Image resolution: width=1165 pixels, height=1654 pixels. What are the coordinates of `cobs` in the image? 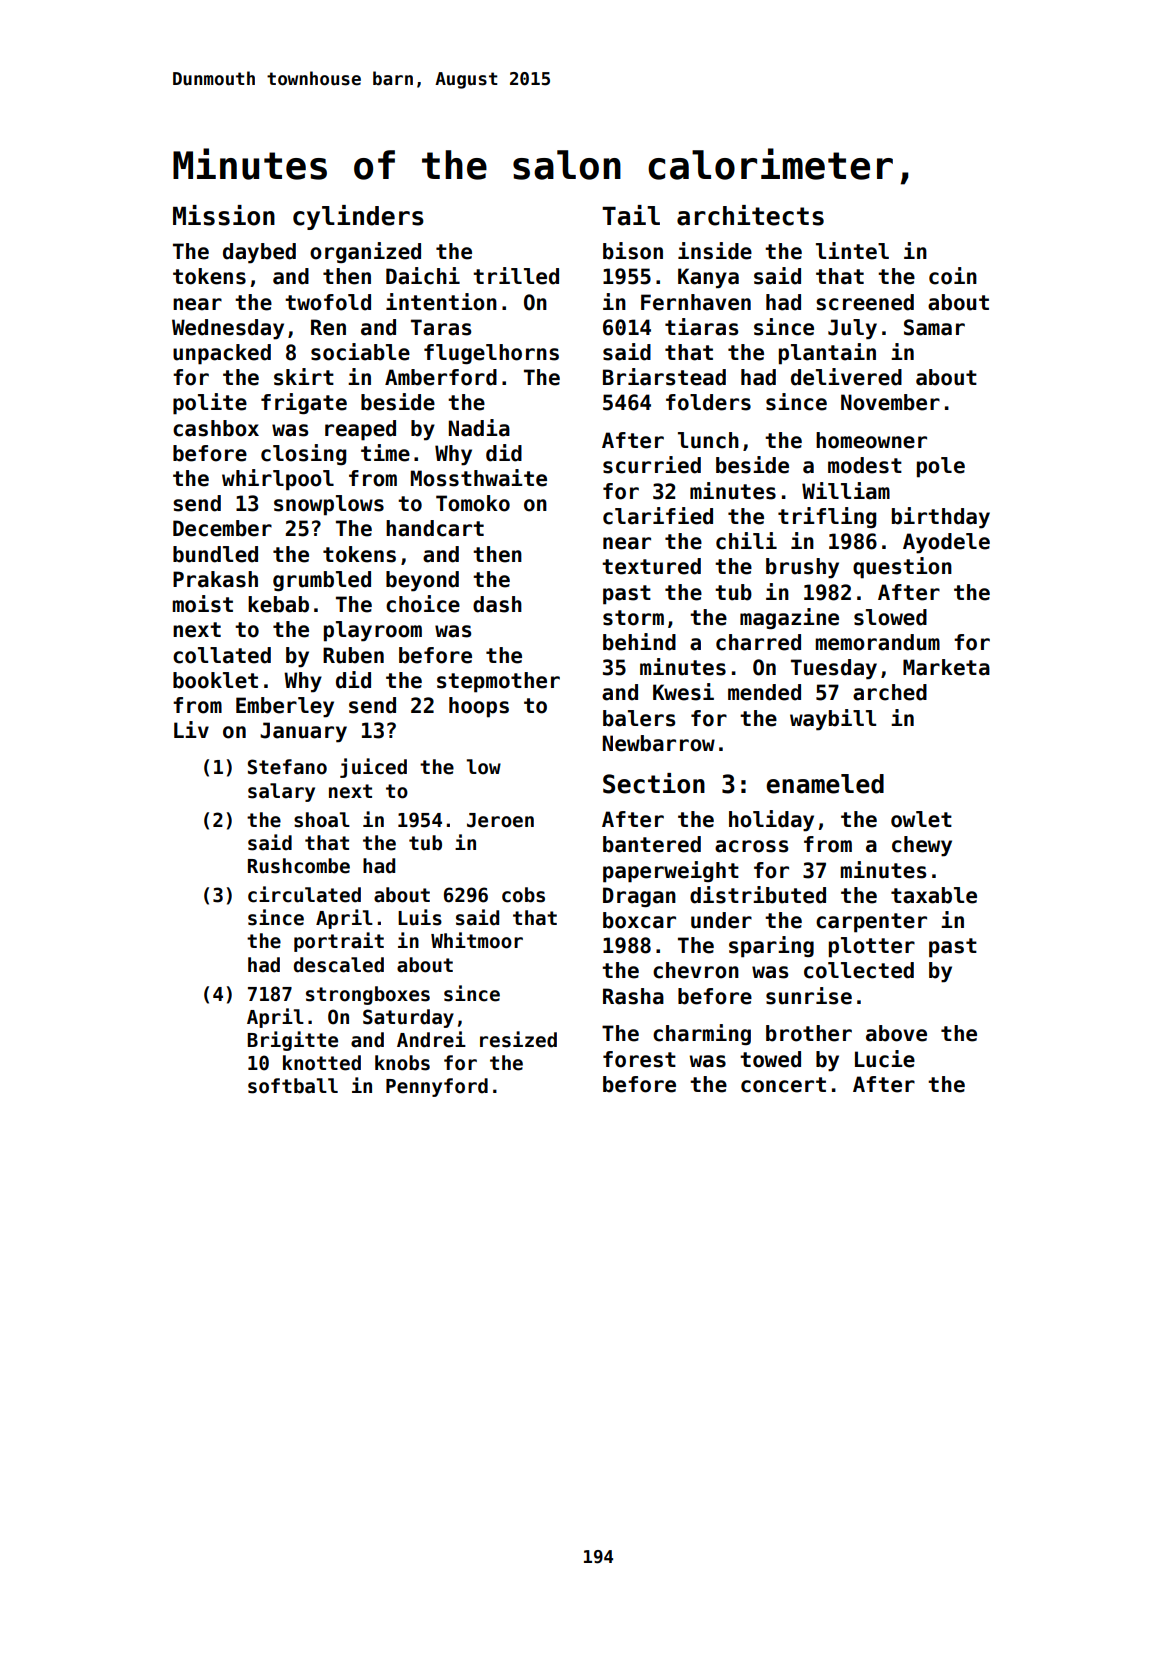 It's located at (523, 895).
